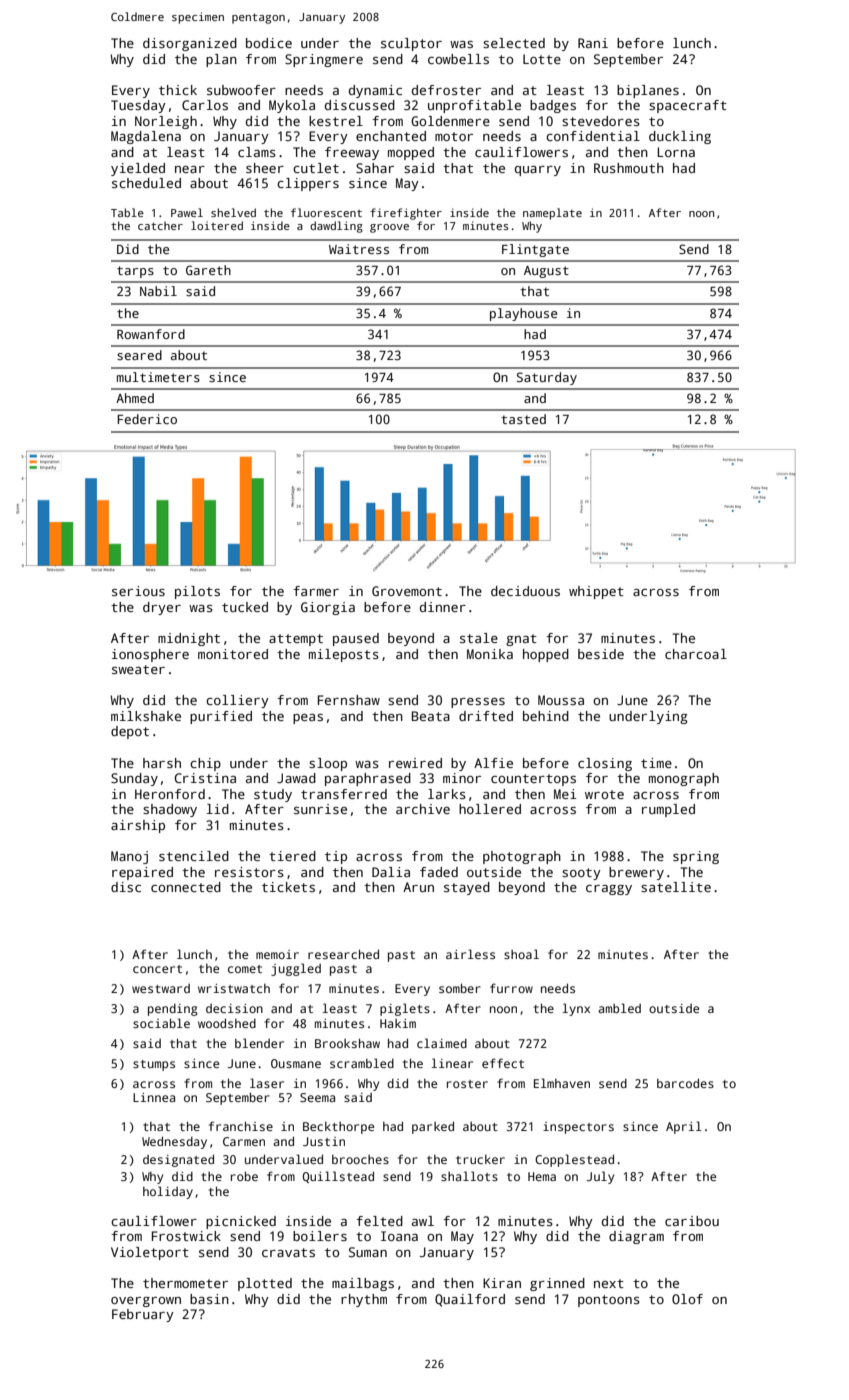 The image size is (849, 1400). What do you see at coordinates (523, 419) in the document?
I see `tasted` at bounding box center [523, 419].
